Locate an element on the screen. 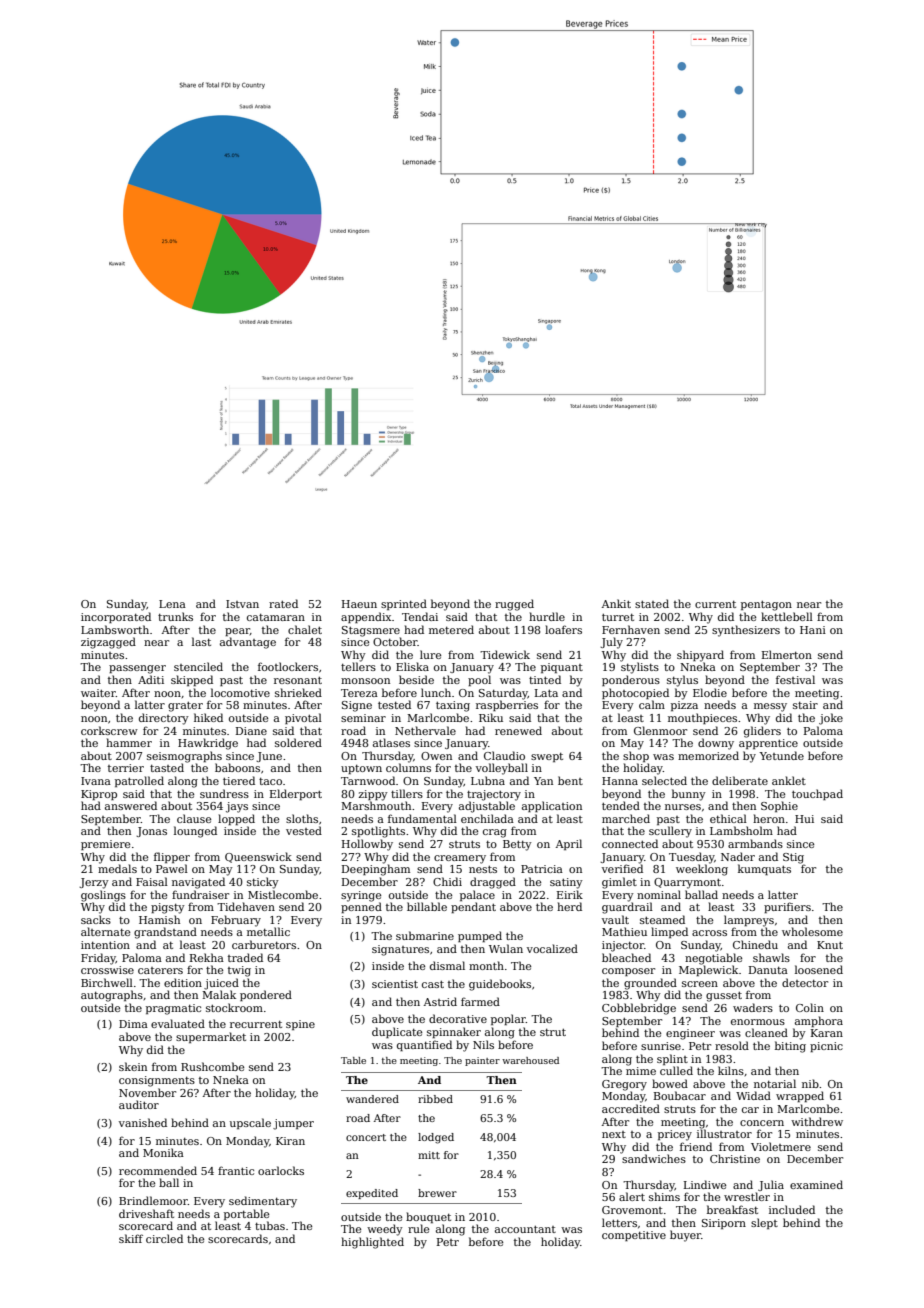 The image size is (924, 1308). wandered is located at coordinates (372, 1099).
